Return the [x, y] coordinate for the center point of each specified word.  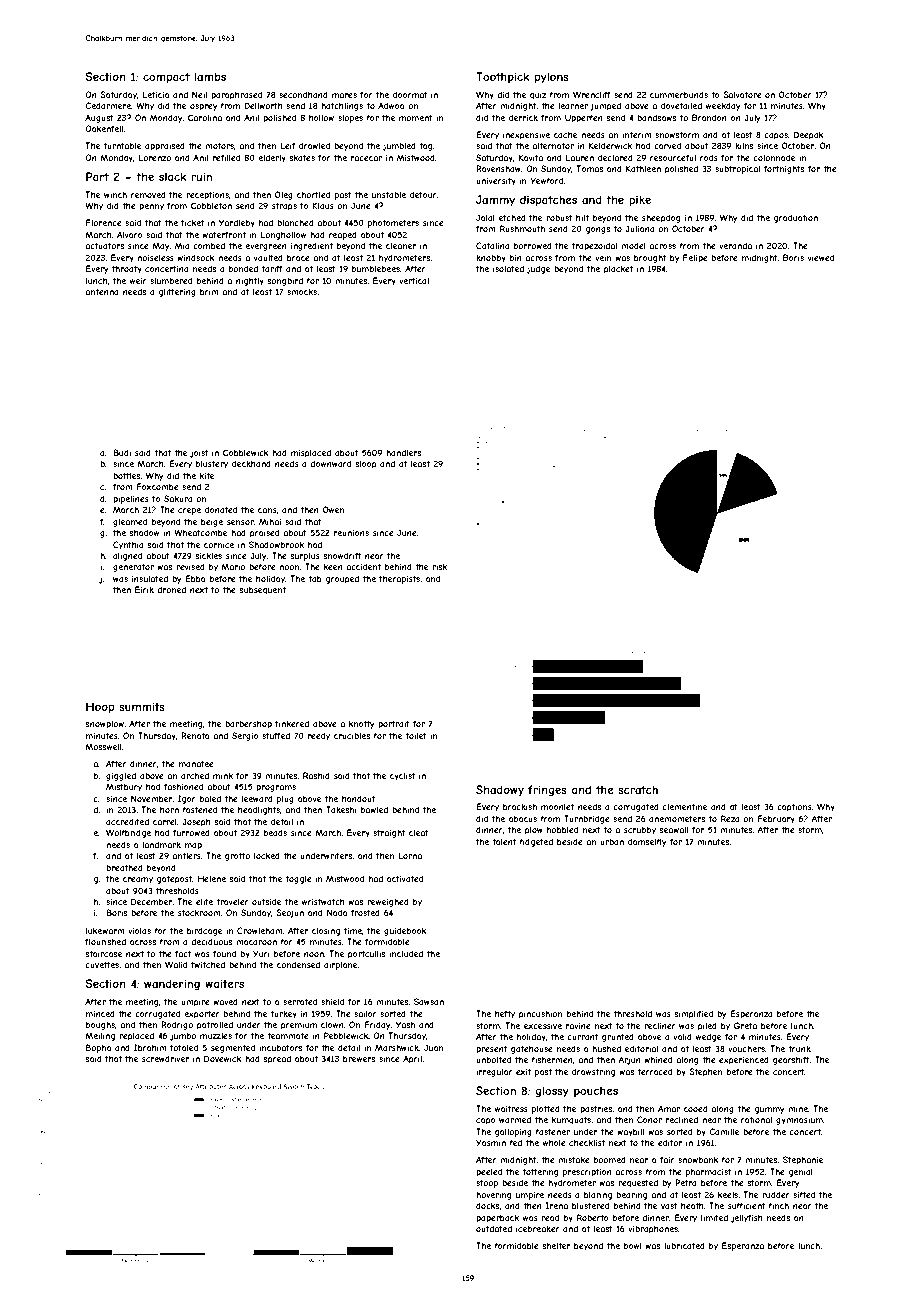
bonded [243, 268]
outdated [494, 1228]
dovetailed [681, 105]
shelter [556, 1245]
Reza [730, 818]
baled [210, 798]
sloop [366, 464]
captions [794, 807]
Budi [122, 452]
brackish [520, 806]
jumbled [399, 146]
